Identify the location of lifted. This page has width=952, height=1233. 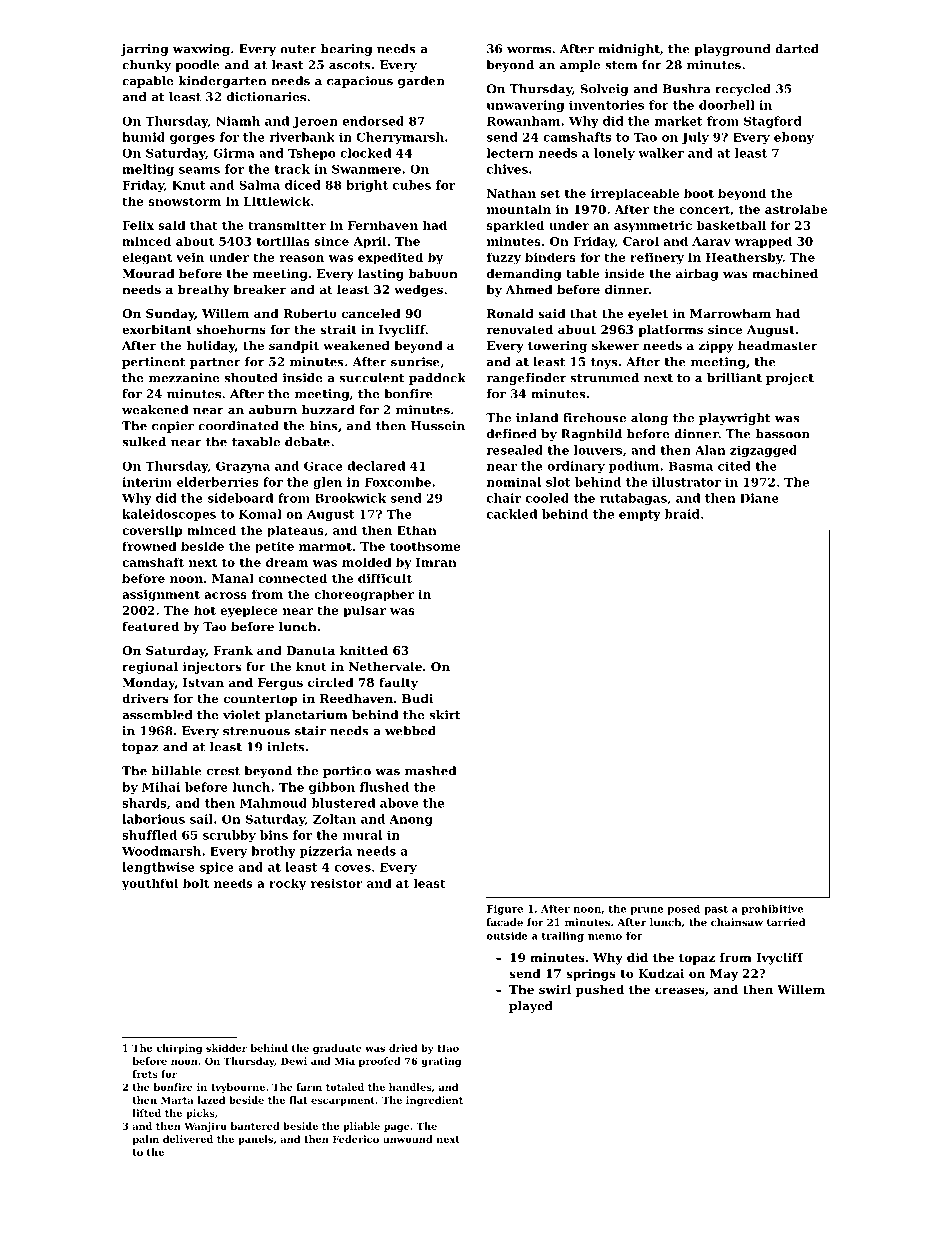
(147, 1113).
